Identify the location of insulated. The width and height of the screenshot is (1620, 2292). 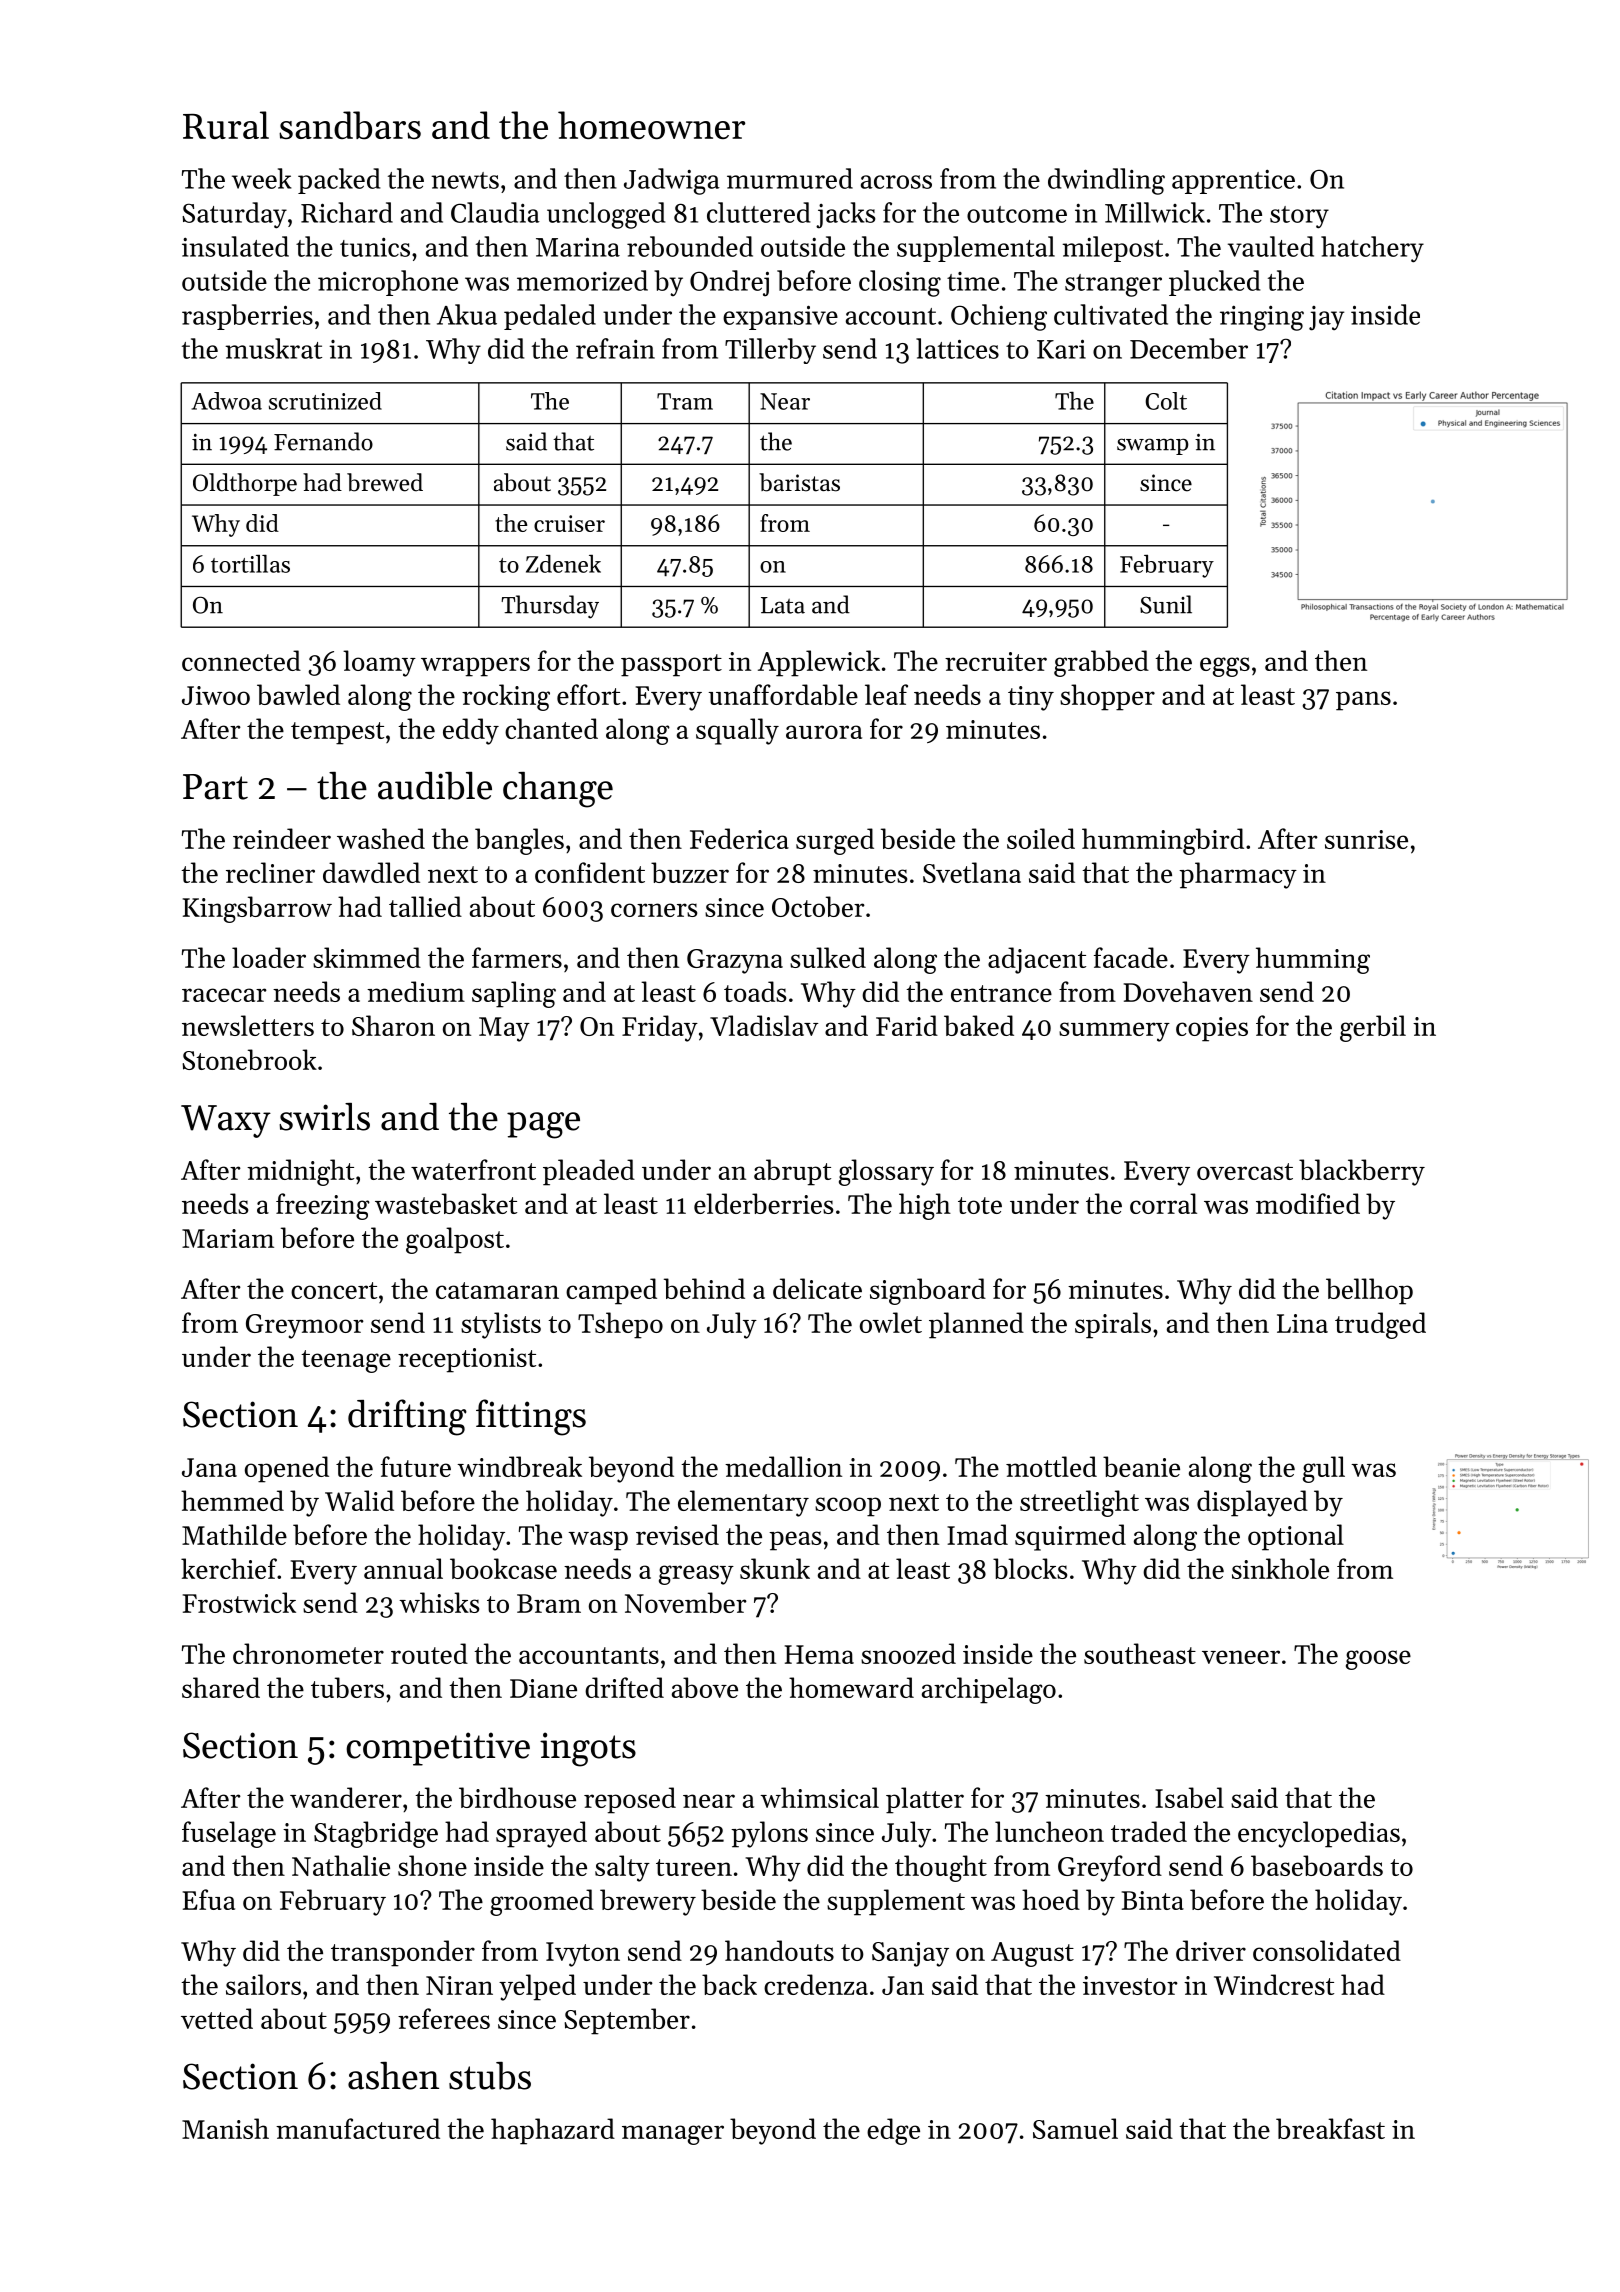
(235, 246).
